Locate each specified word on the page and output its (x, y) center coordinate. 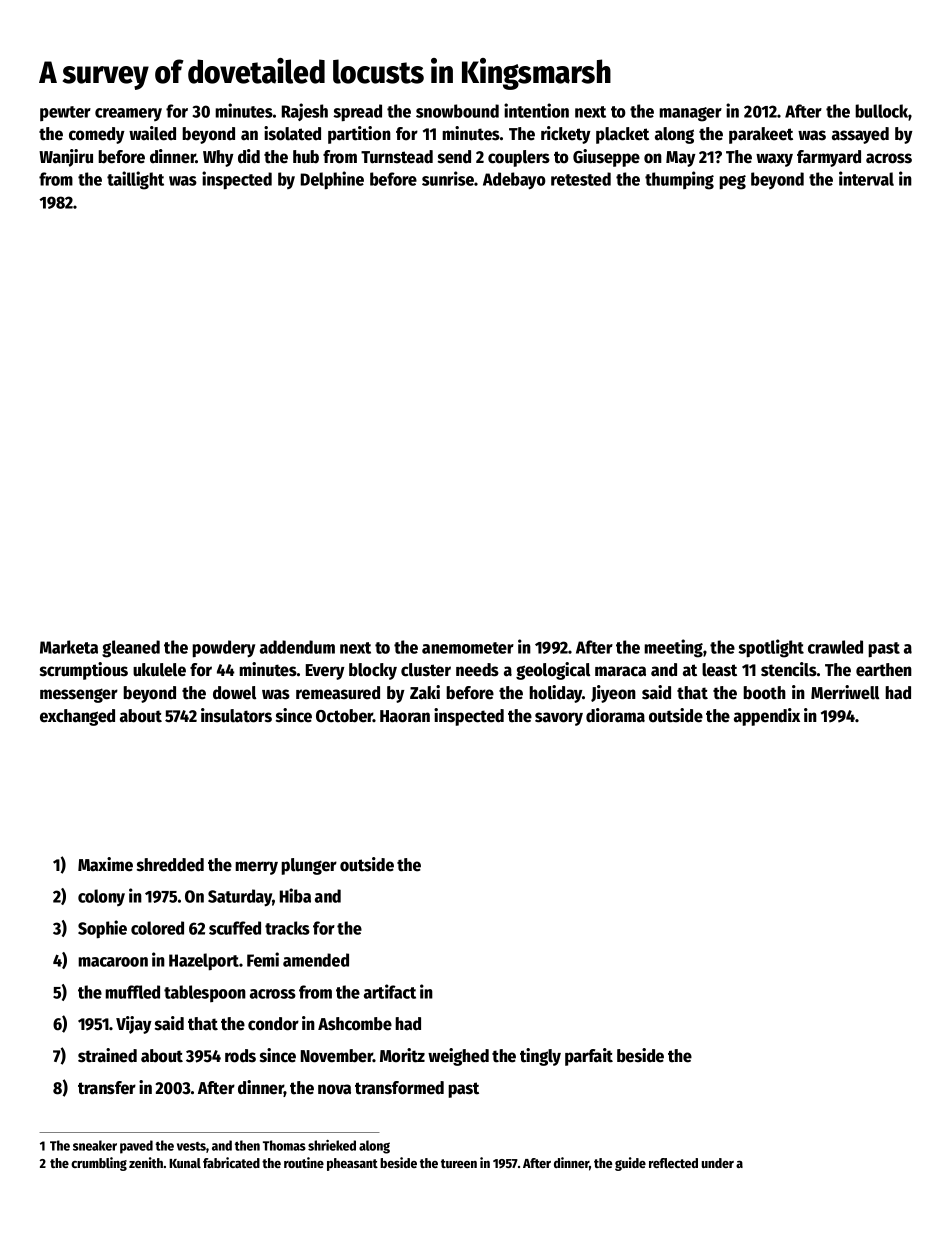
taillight (135, 180)
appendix (767, 717)
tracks (287, 928)
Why (218, 158)
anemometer (468, 648)
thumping (679, 180)
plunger (309, 866)
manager (690, 114)
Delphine (332, 180)
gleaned (131, 649)
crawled (835, 647)
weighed (458, 1057)
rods (240, 1056)
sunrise (448, 178)
